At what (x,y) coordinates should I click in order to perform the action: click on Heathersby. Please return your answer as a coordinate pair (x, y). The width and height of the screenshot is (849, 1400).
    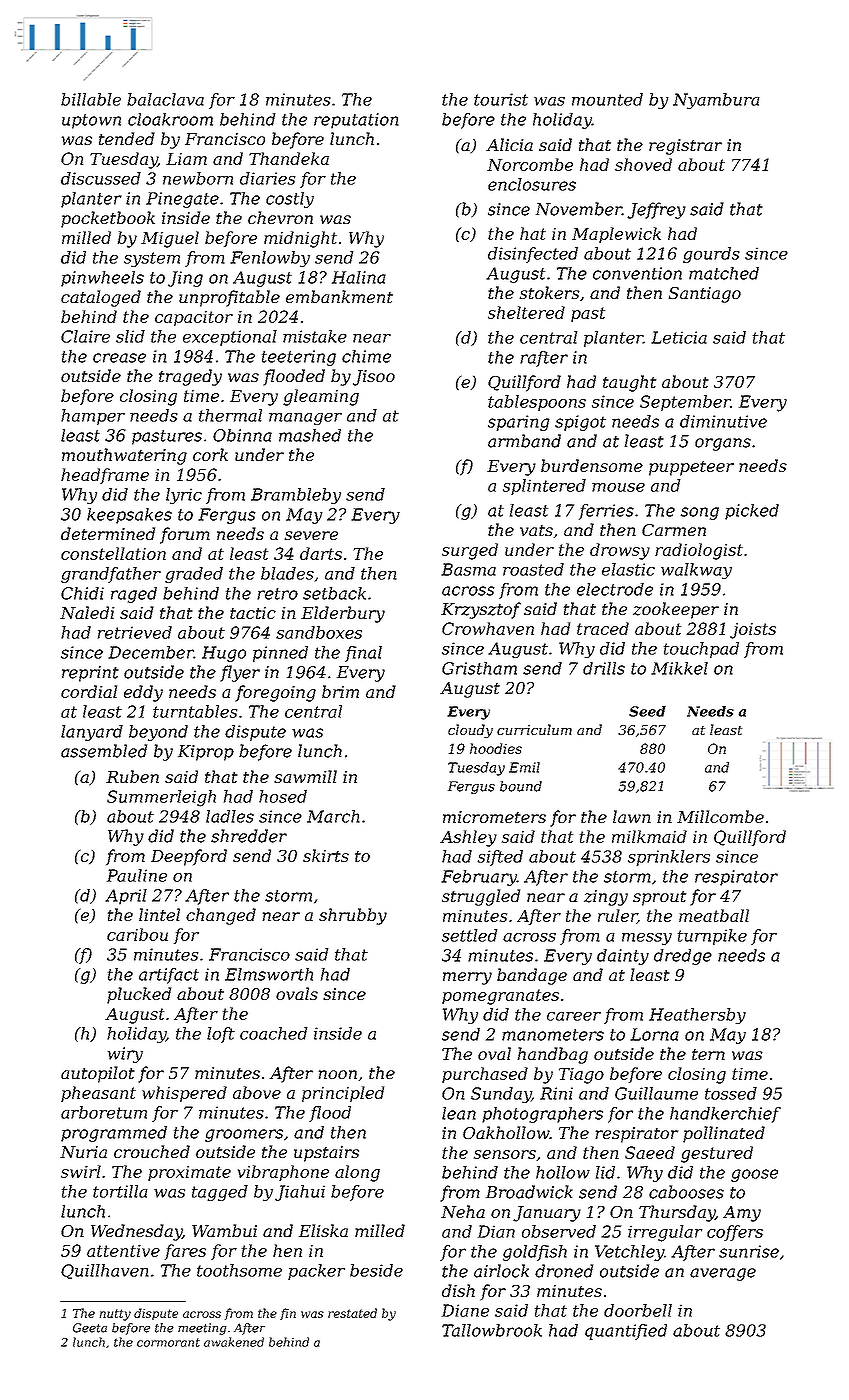
    Looking at the image, I should click on (697, 1016).
